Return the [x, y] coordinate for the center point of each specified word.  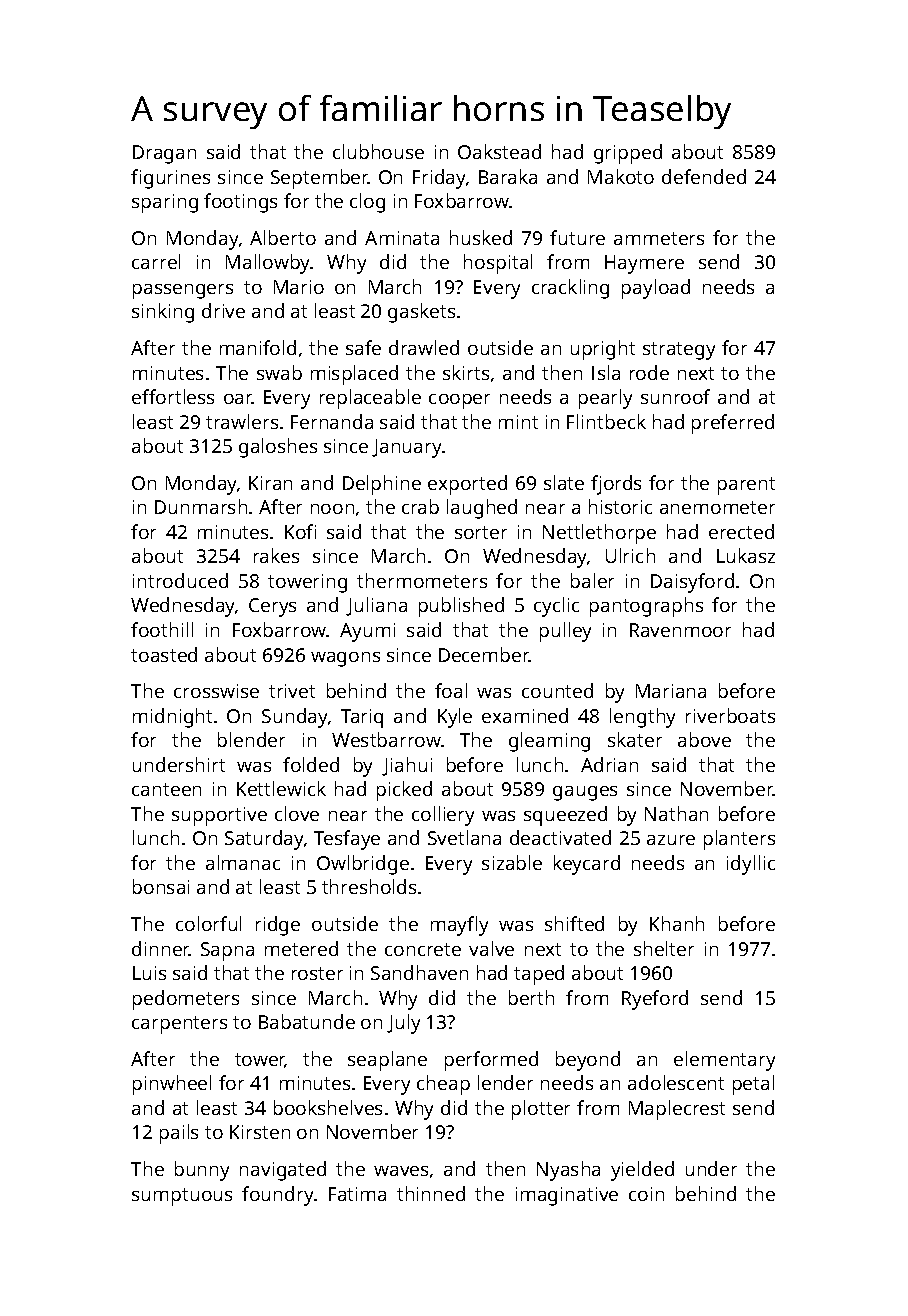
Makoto [621, 176]
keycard [587, 865]
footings [240, 203]
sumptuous [182, 1197]
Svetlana [464, 837]
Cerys [272, 607]
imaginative [567, 1196]
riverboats [730, 715]
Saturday [264, 840]
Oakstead [499, 151]
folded [311, 764]
